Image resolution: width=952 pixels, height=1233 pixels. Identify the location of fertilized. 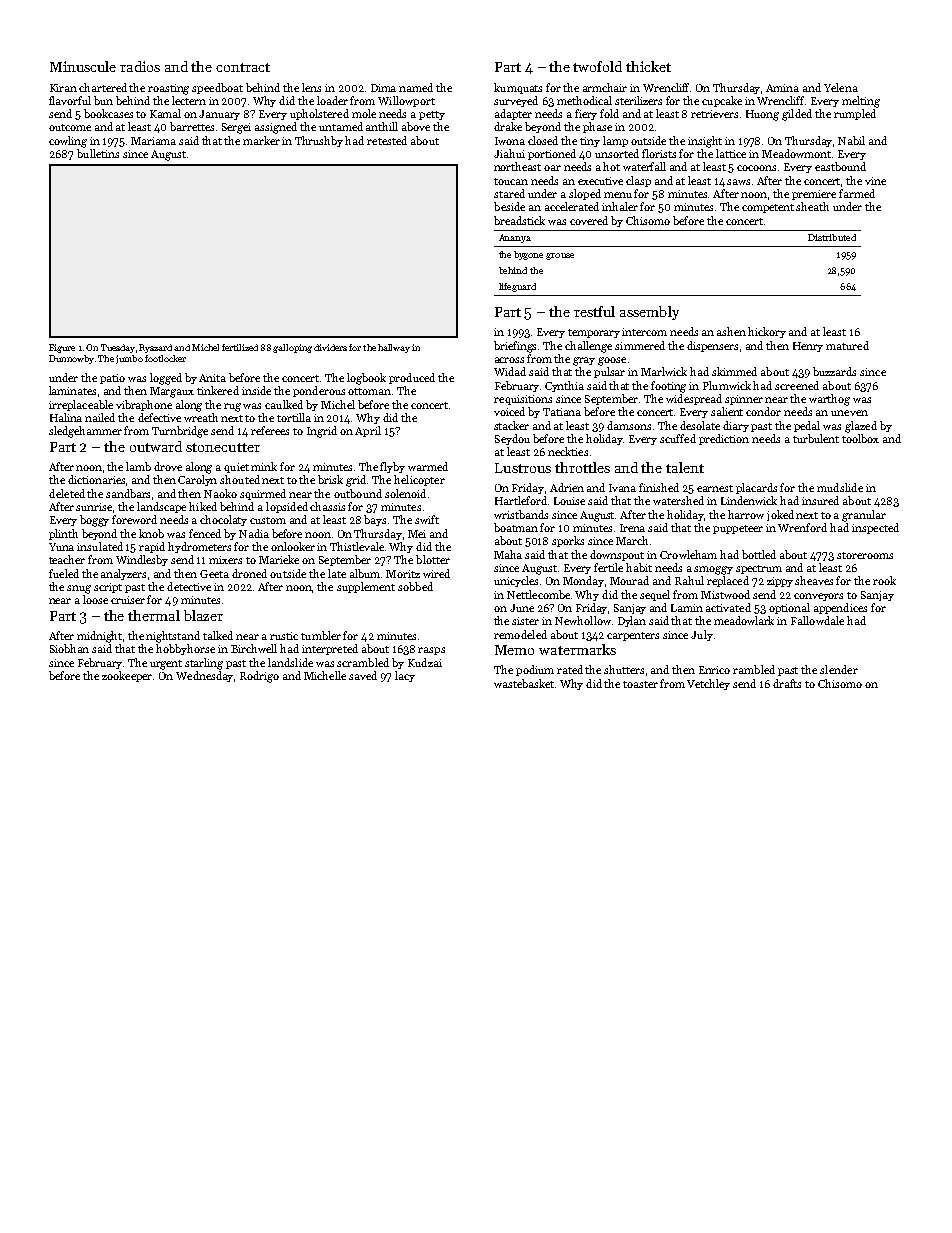
(240, 347).
